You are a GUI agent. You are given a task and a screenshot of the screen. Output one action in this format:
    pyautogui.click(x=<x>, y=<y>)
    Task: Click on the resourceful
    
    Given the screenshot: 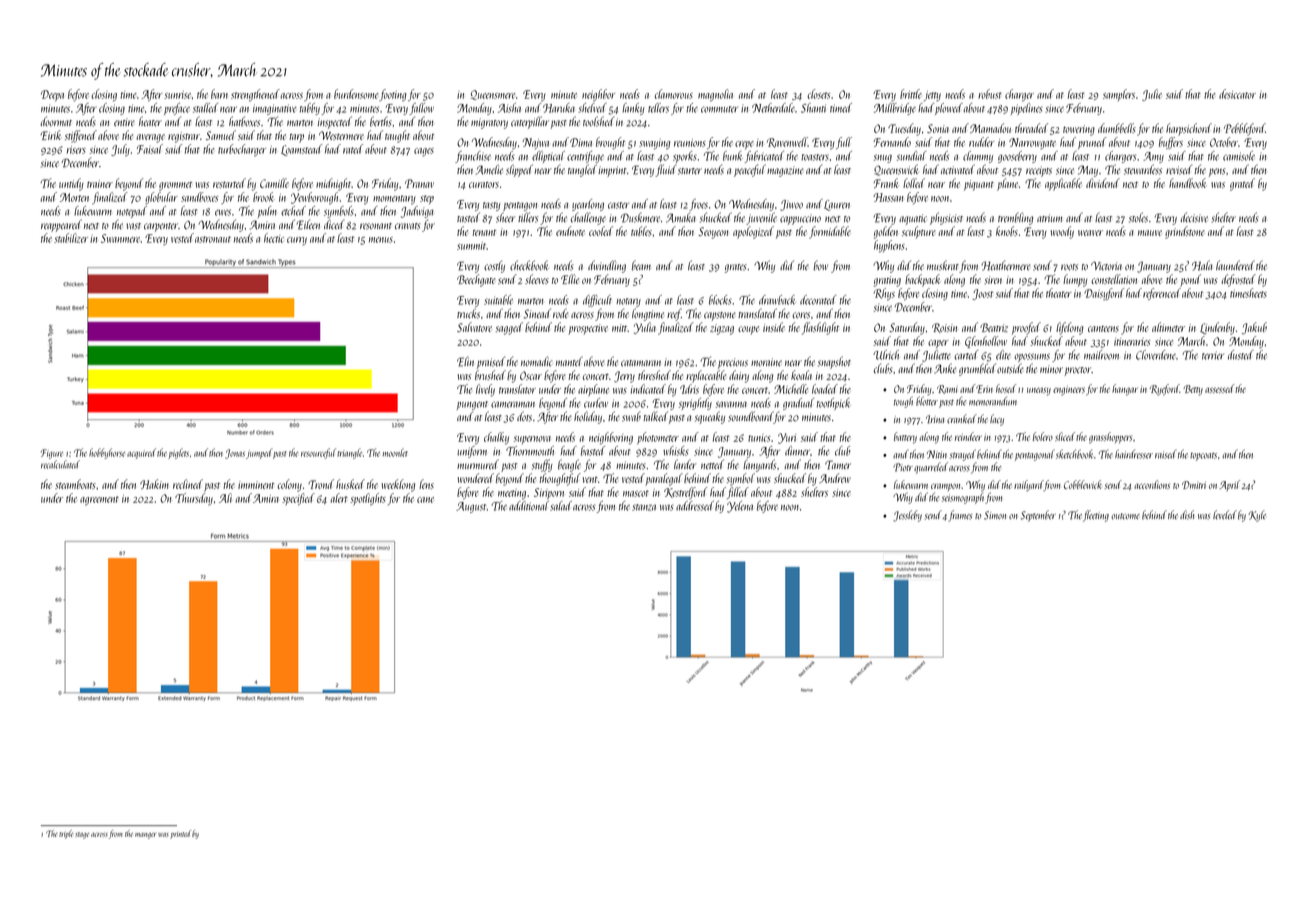 What is the action you would take?
    pyautogui.click(x=318, y=453)
